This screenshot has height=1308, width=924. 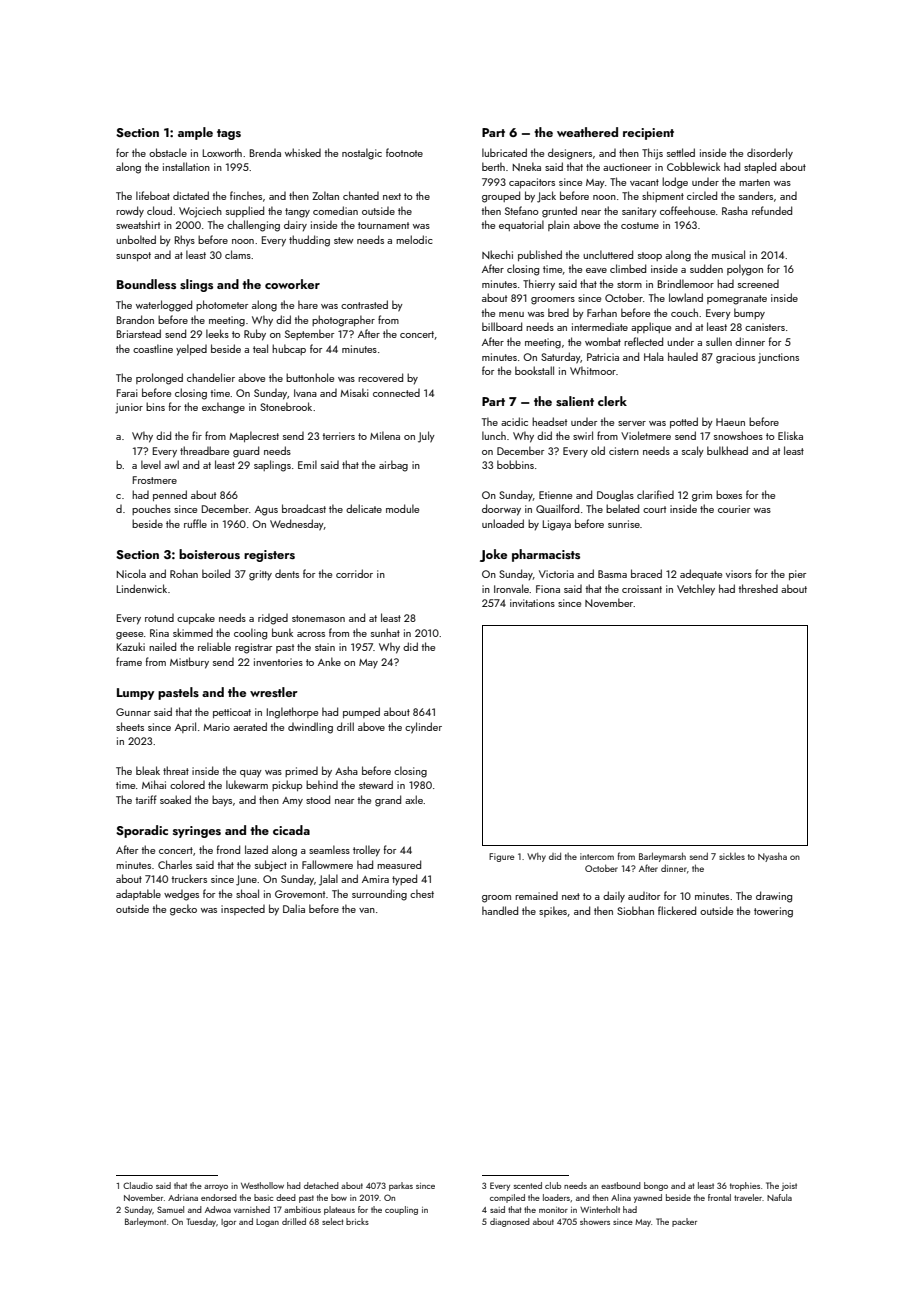 I want to click on Figure, so click(x=501, y=857).
